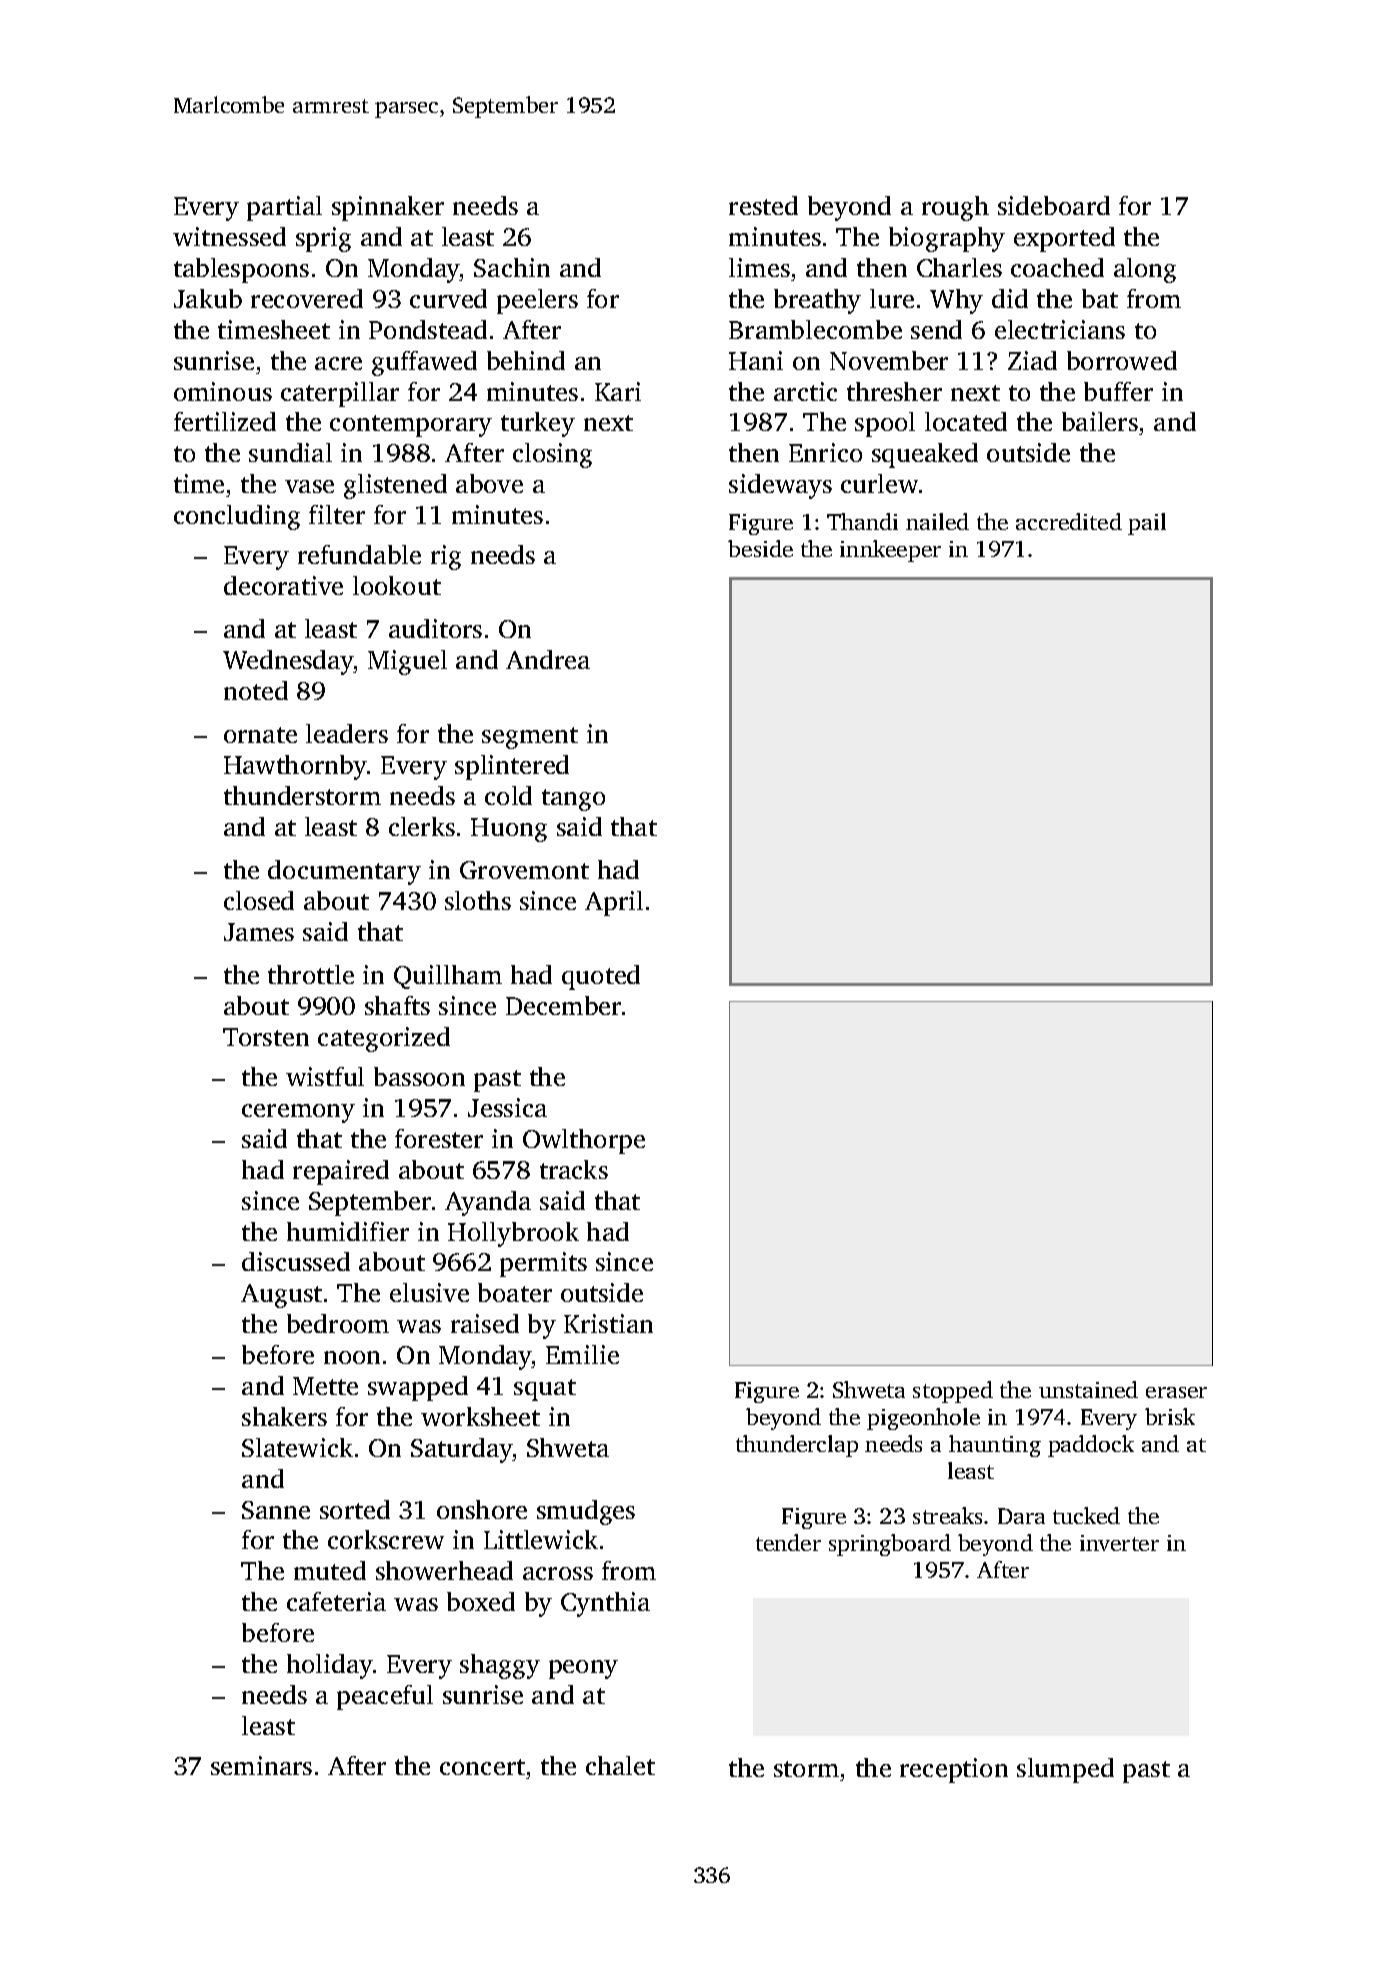 This screenshot has height=1969, width=1386. Describe the element at coordinates (261, 1765) in the screenshot. I see `seminars` at that location.
